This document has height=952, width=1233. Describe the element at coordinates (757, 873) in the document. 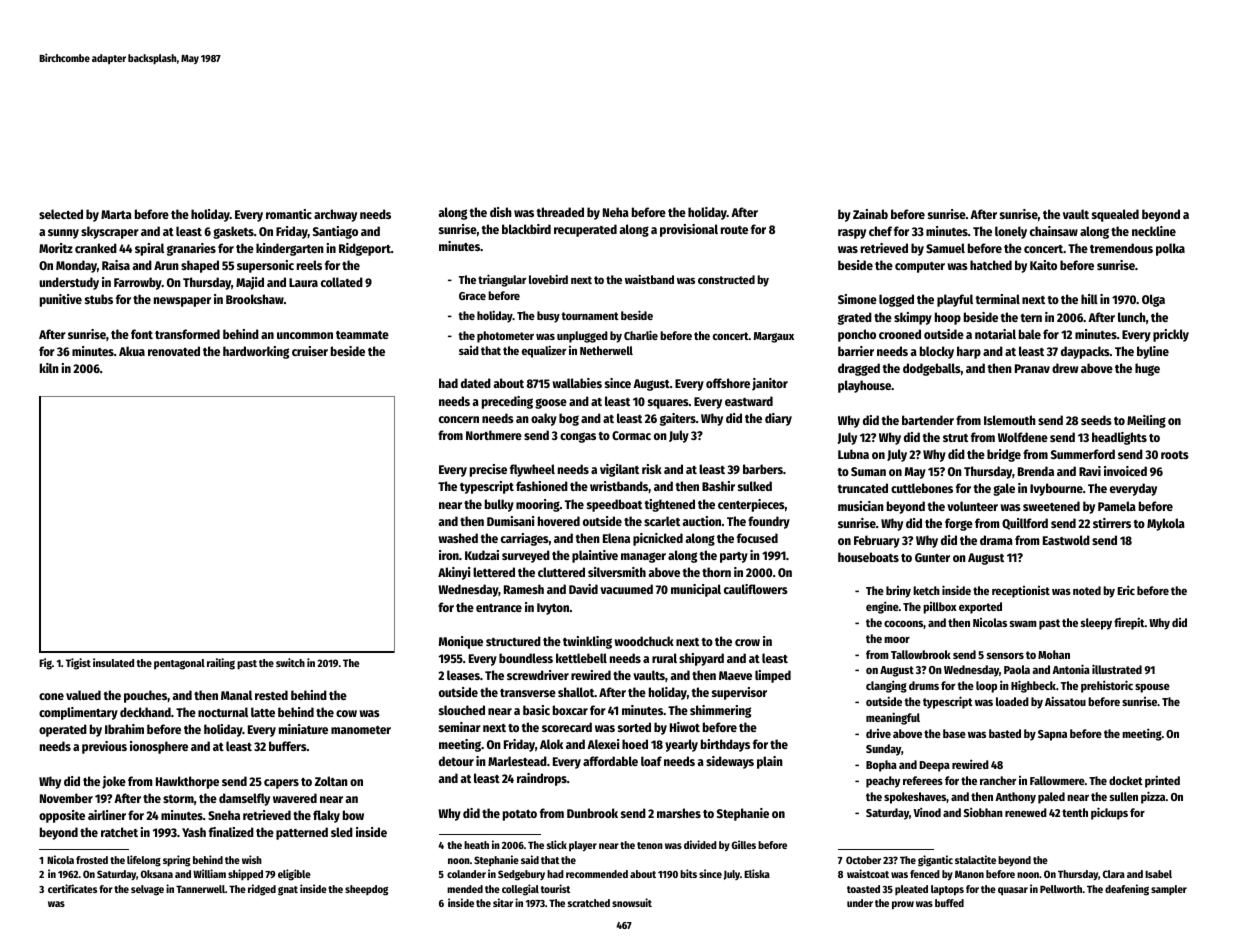

I see `Eliska` at that location.
